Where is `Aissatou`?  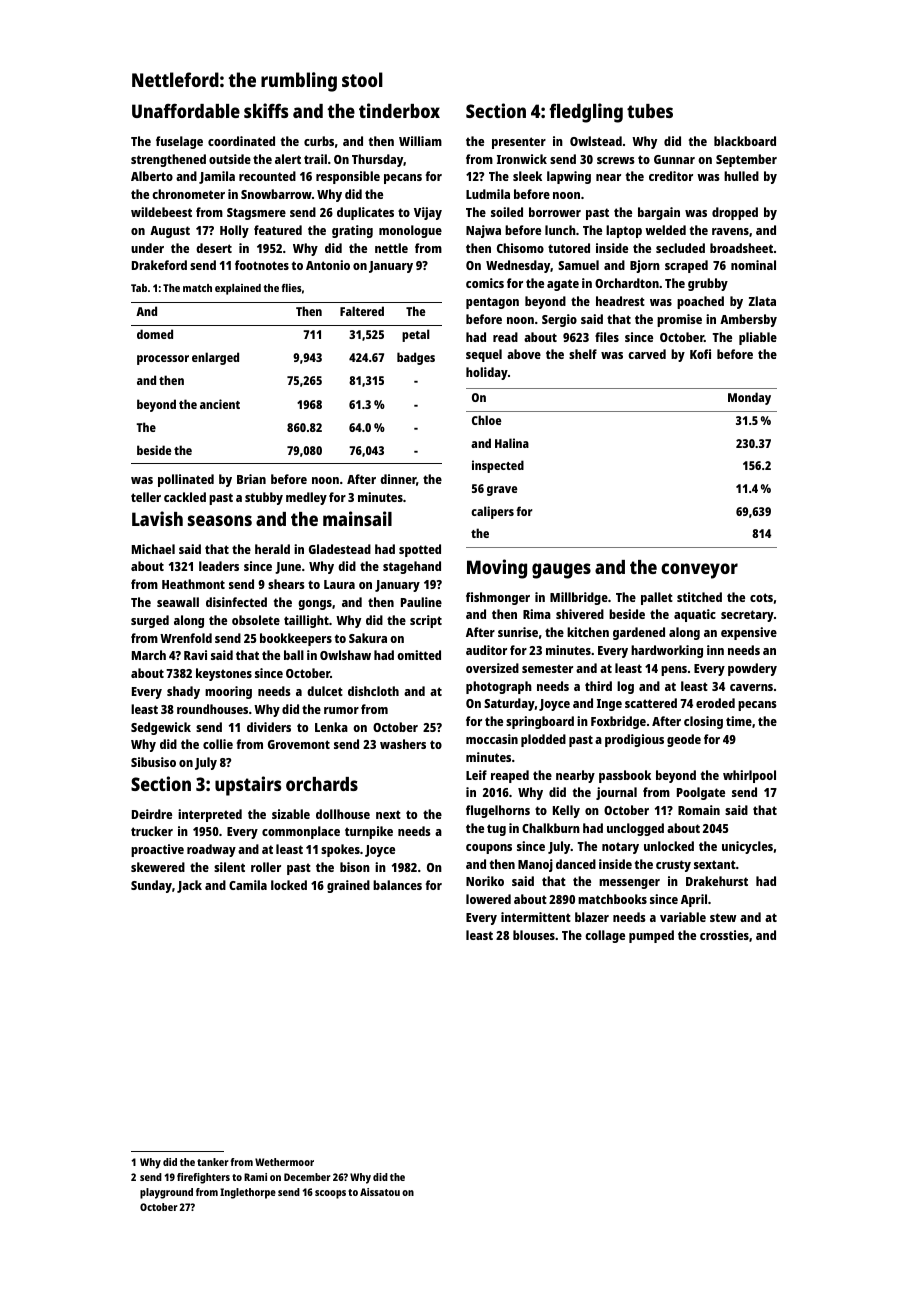
Aissatou is located at coordinates (380, 1192).
